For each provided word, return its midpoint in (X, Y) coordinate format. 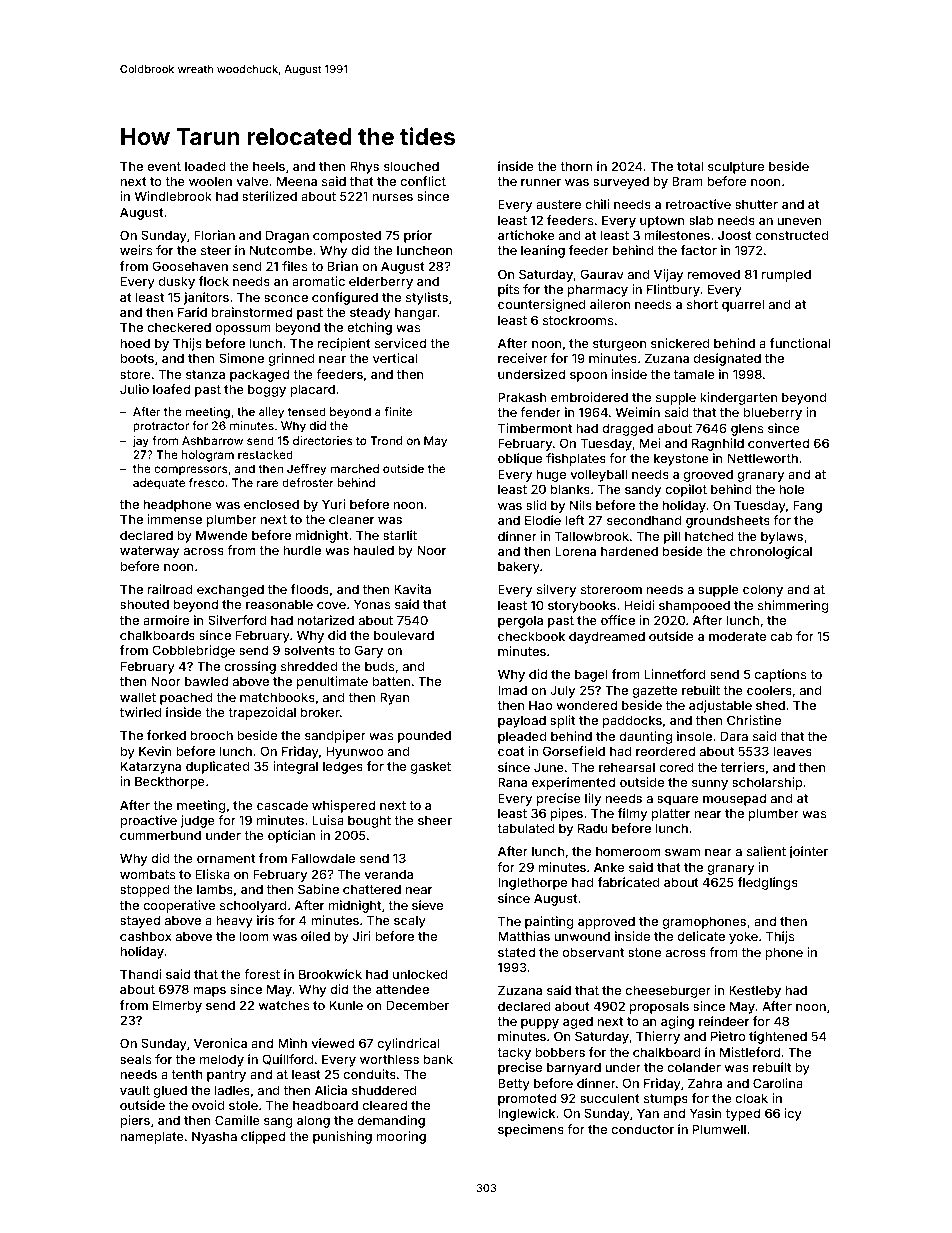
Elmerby (177, 1006)
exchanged (230, 590)
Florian (214, 235)
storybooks (582, 606)
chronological (771, 552)
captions (780, 675)
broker (320, 712)
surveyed (621, 182)
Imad (512, 690)
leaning (543, 251)
